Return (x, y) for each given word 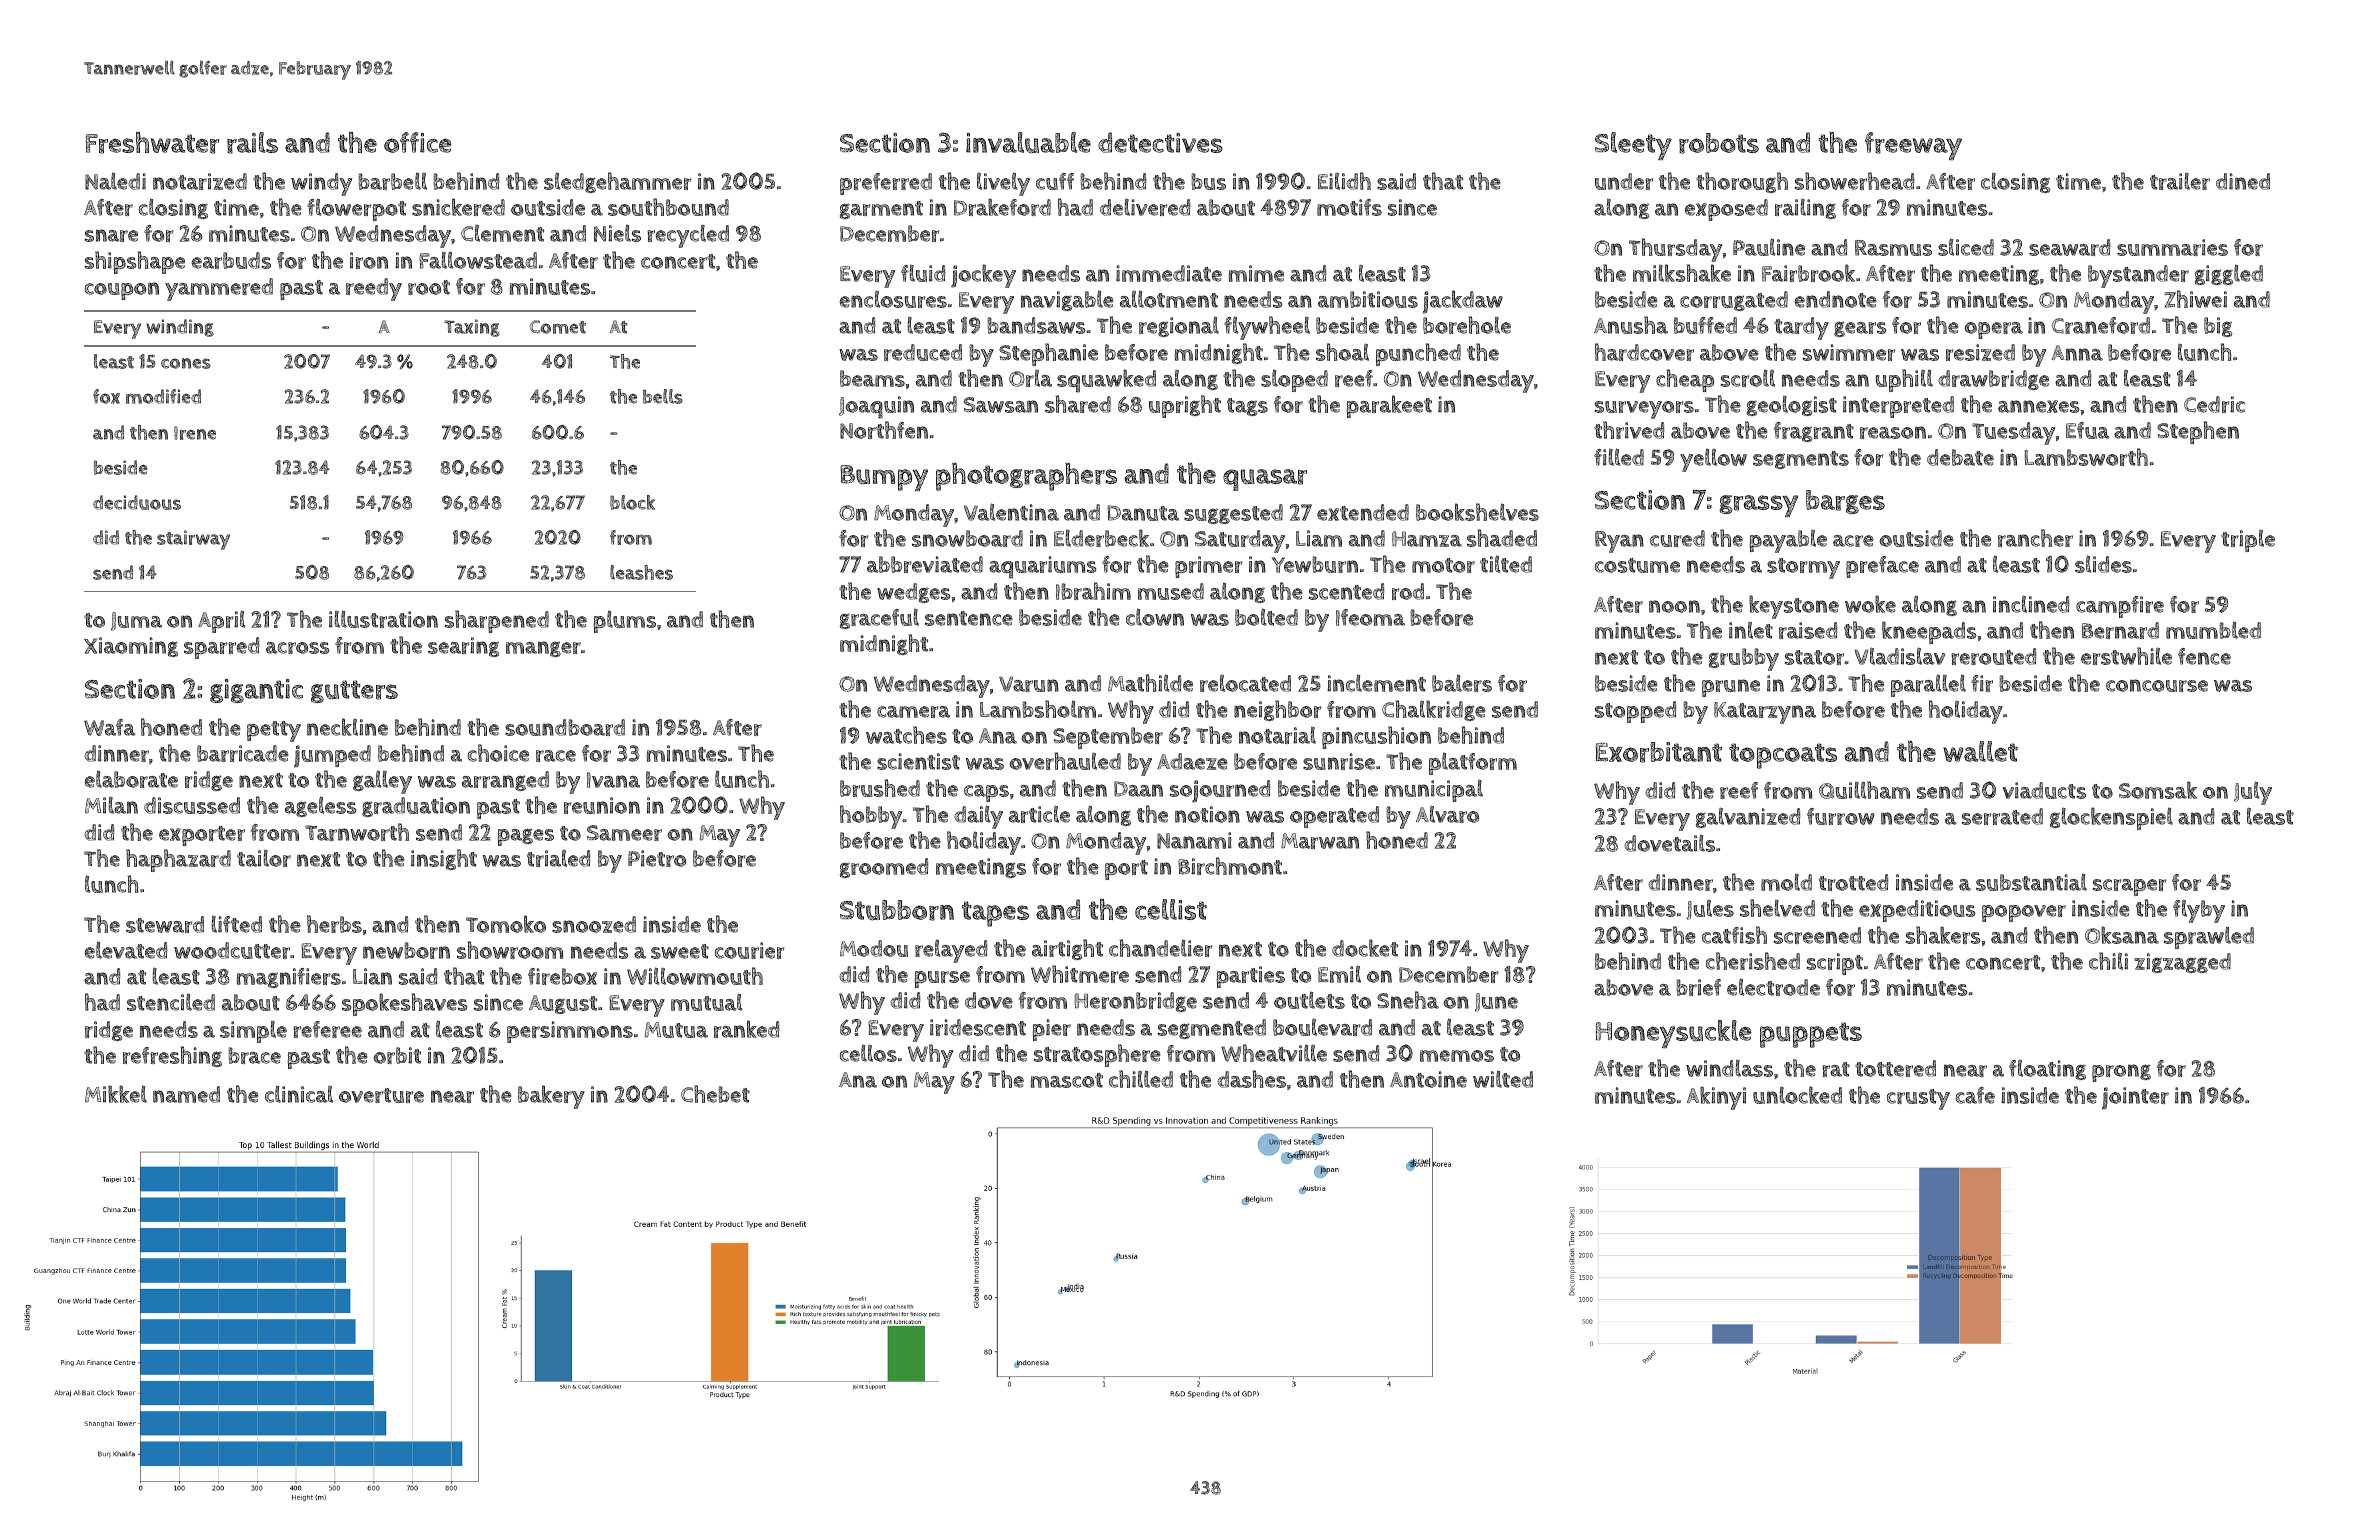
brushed (880, 788)
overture (381, 1095)
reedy (374, 289)
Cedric (2214, 404)
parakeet (1389, 406)
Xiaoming (131, 647)
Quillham (1864, 790)
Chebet (715, 1094)
